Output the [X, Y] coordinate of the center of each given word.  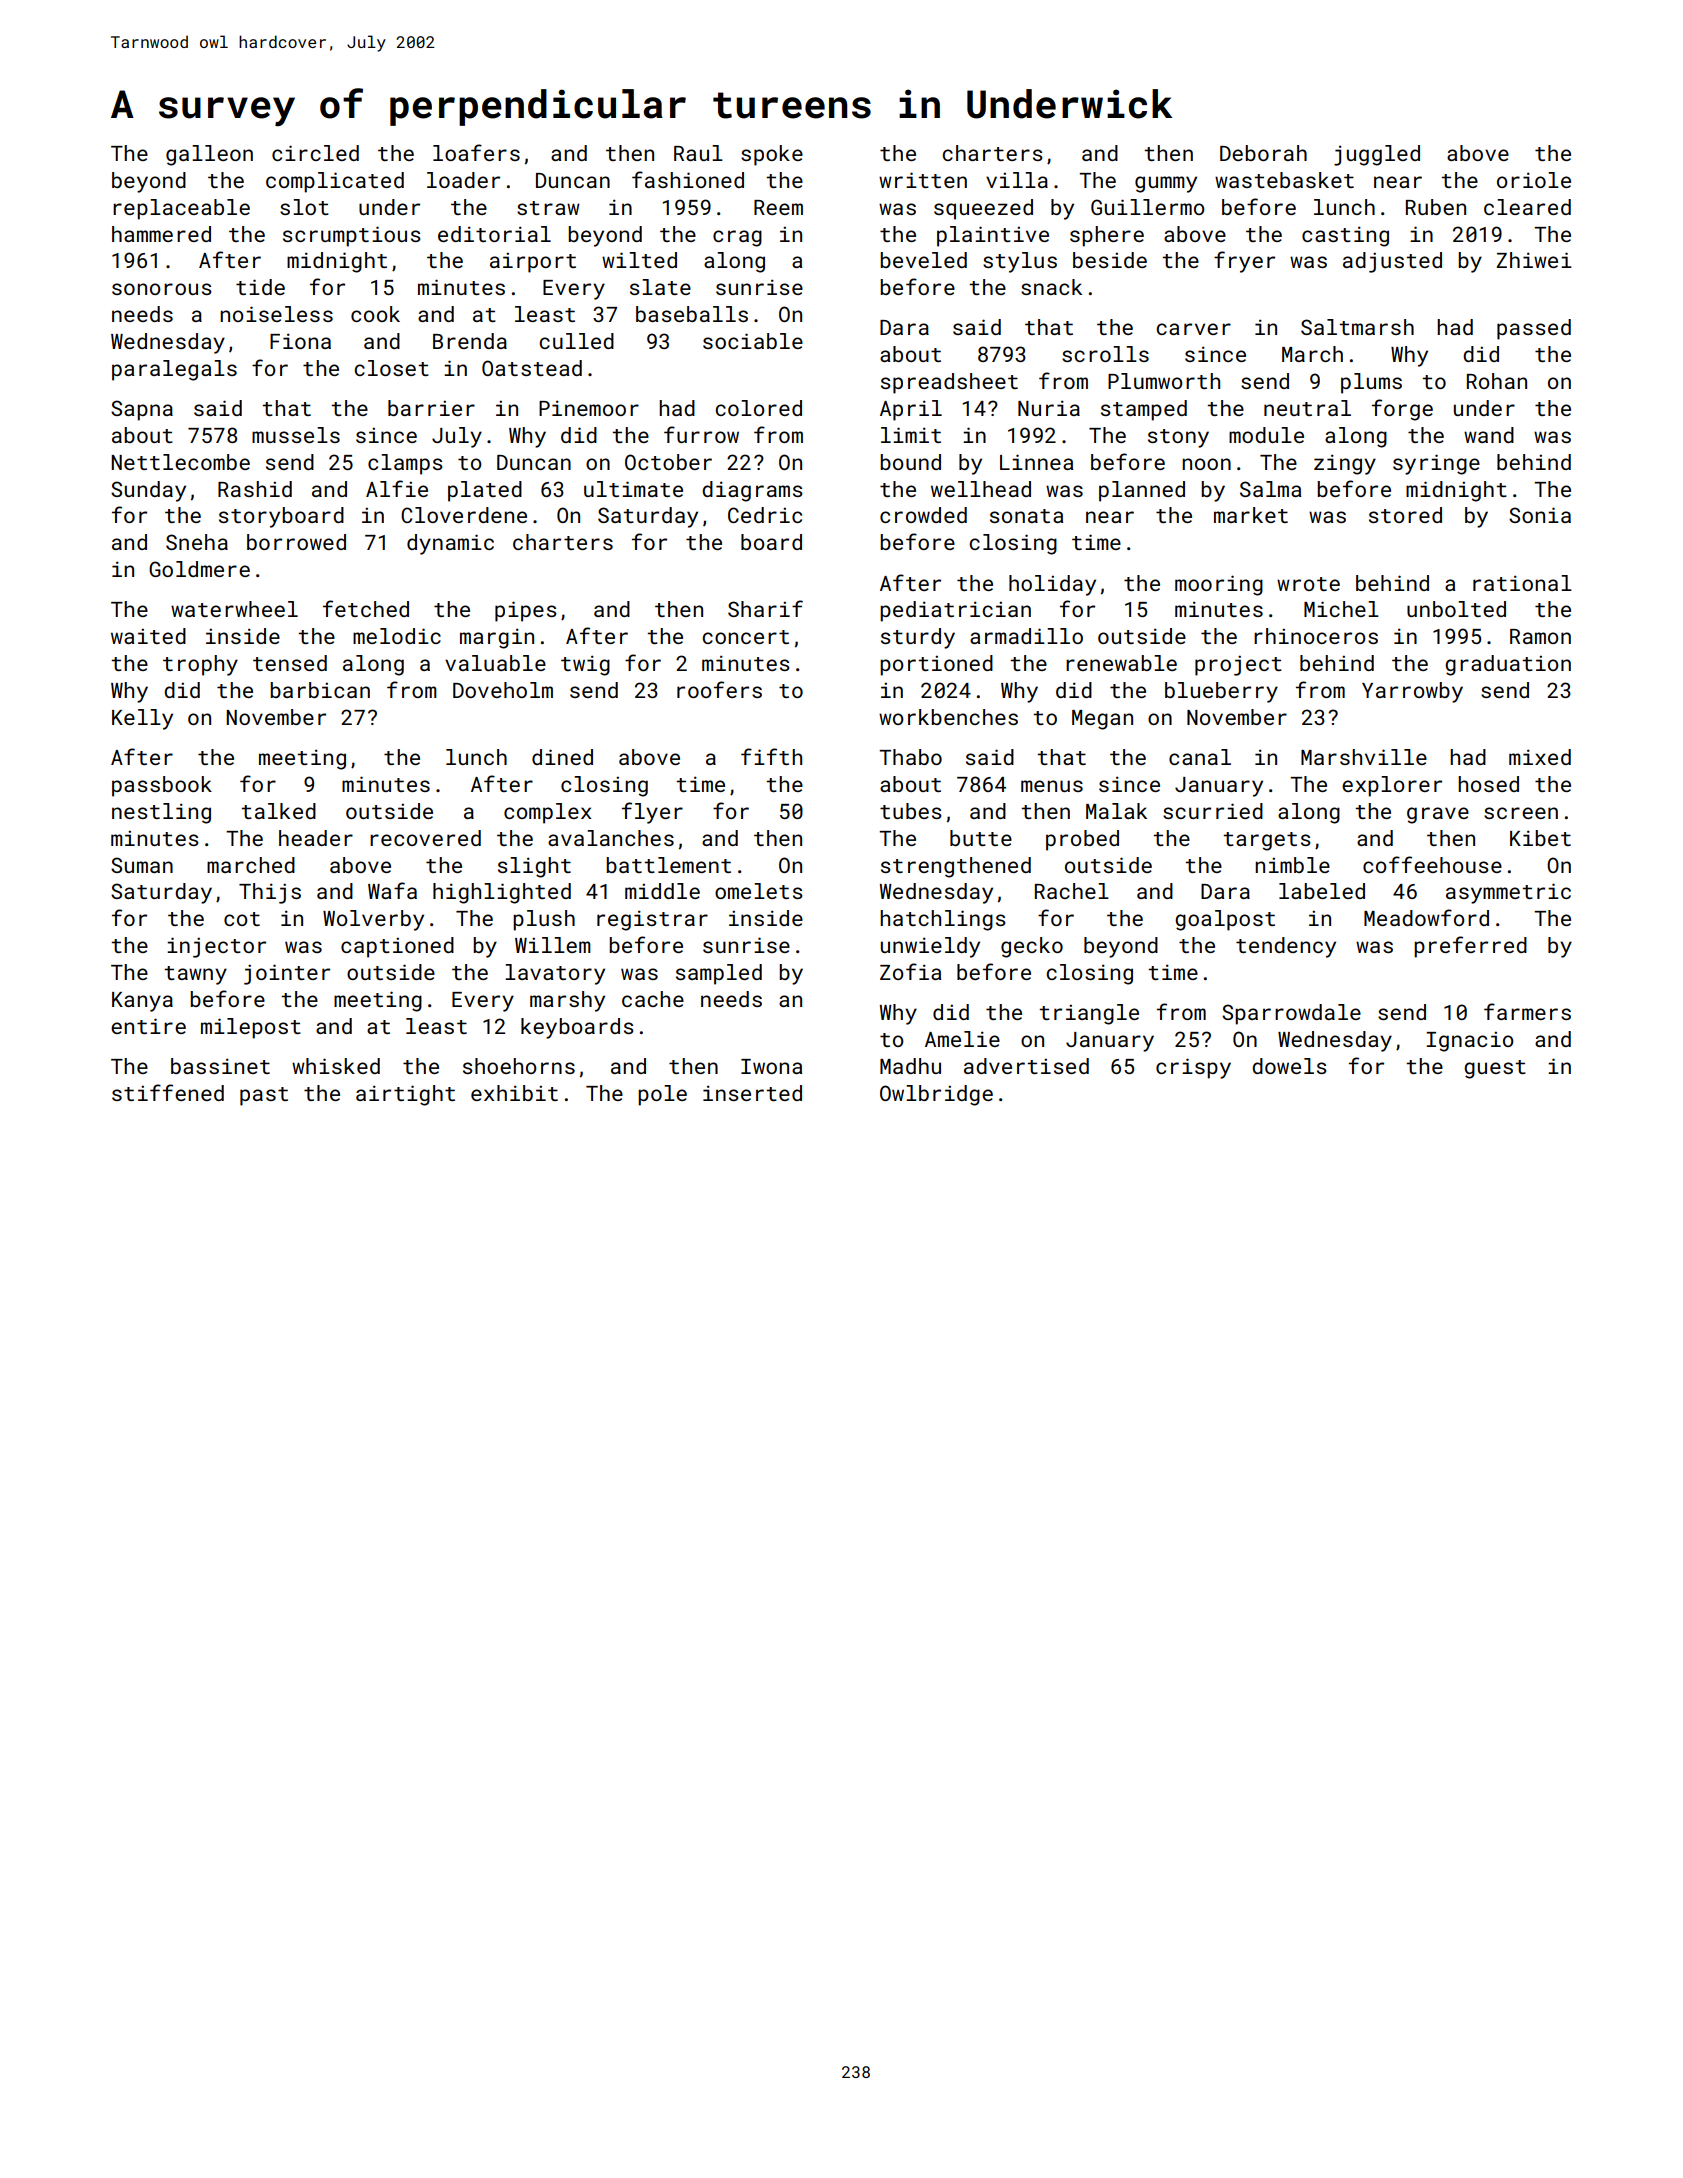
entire [148, 1026]
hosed [1488, 784]
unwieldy [930, 947]
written [923, 180]
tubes [911, 811]
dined [562, 757]
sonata [1026, 516]
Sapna [142, 410]
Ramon [1540, 636]
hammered [161, 234]
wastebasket [1284, 180]
